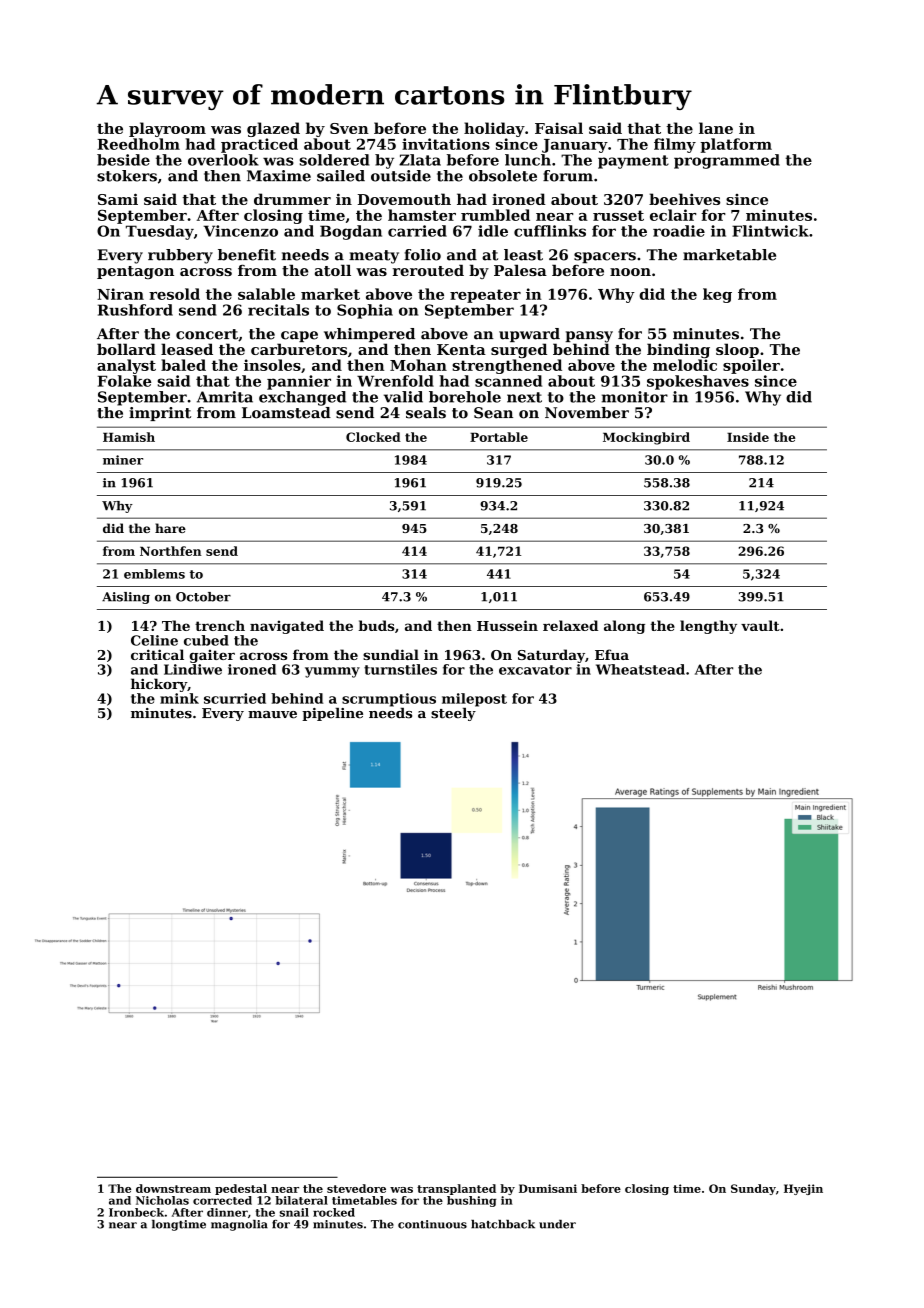  Describe the element at coordinates (471, 1201) in the document. I see `bushing` at that location.
